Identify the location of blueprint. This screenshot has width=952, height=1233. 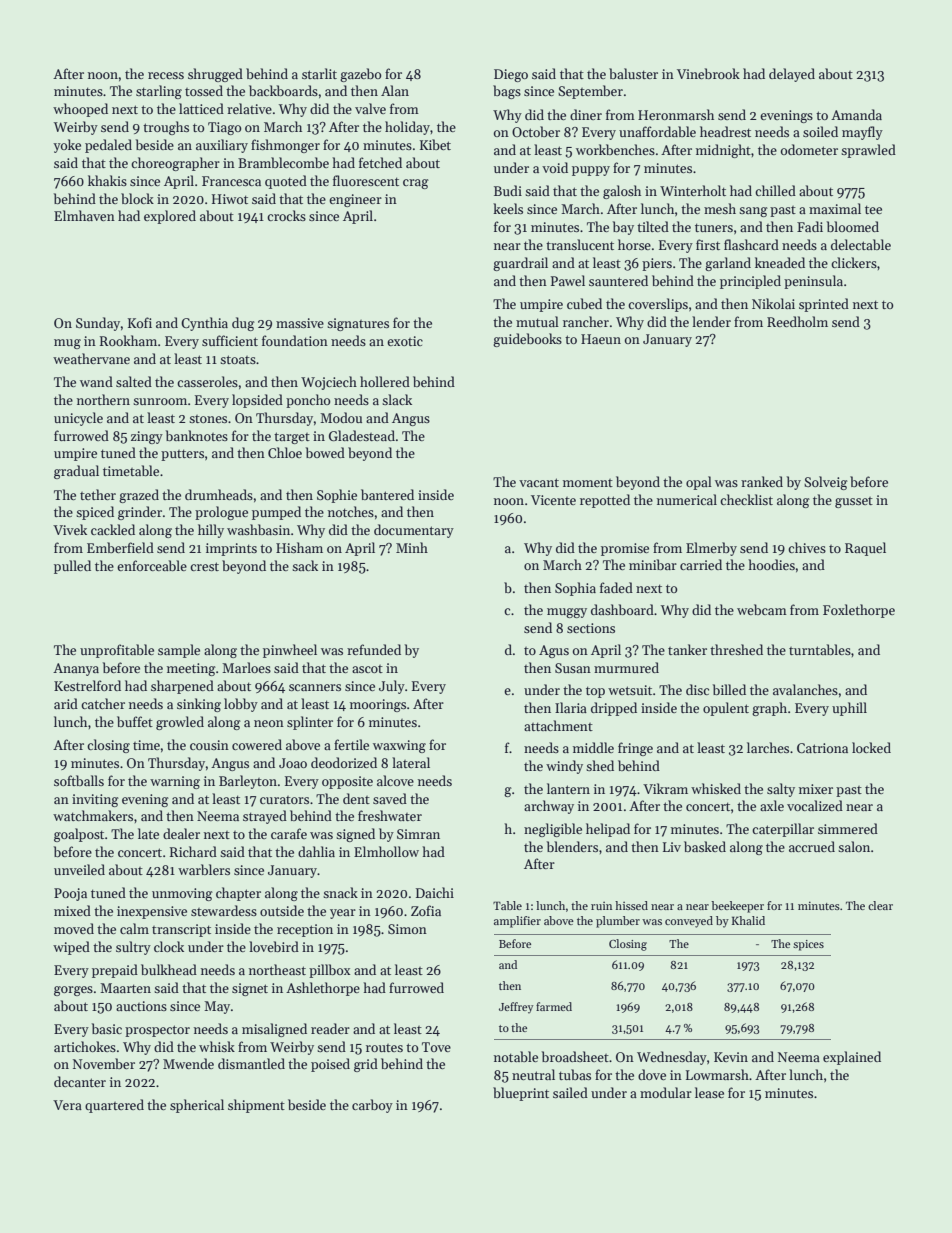
(521, 1094).
